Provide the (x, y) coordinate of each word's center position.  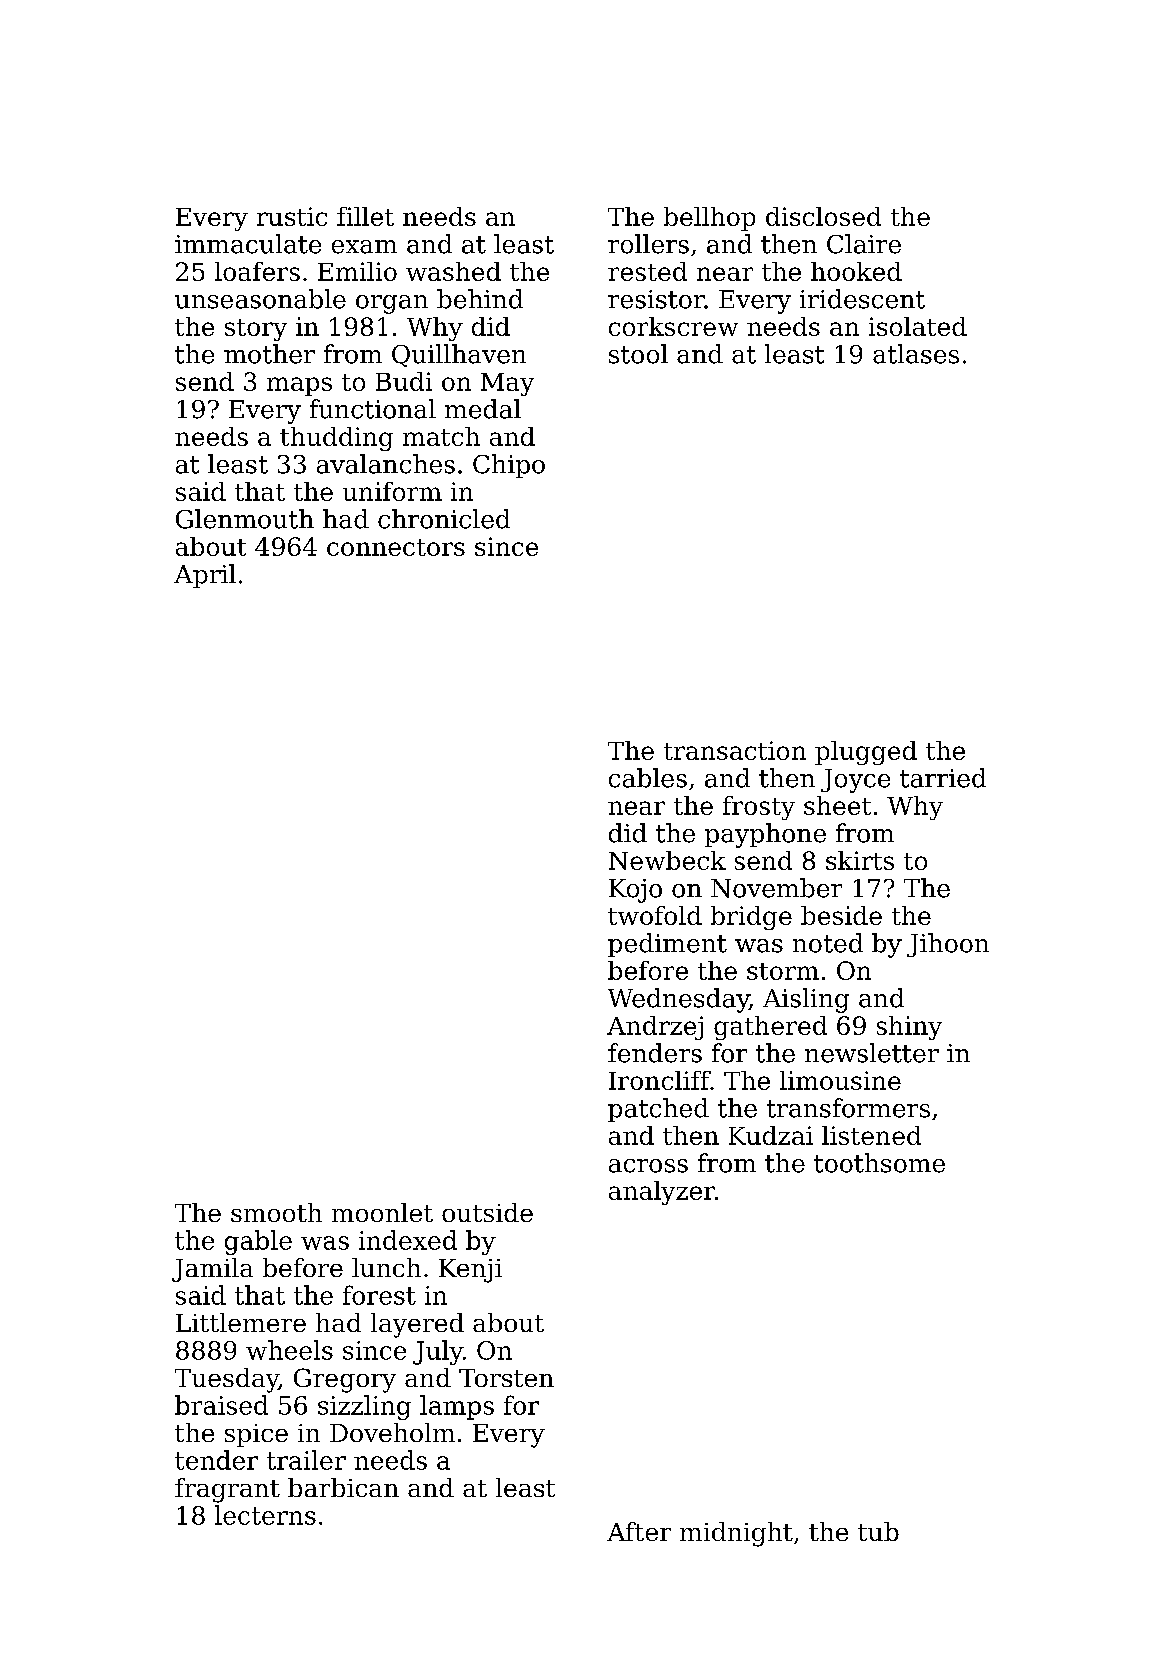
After (639, 1531)
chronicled (444, 519)
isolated (918, 326)
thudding (336, 439)
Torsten (506, 1378)
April (205, 576)
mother (269, 354)
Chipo (509, 466)
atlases (916, 354)
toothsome (879, 1163)
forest (379, 1295)
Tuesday (227, 1380)
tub (878, 1531)
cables (648, 778)
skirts (860, 860)
